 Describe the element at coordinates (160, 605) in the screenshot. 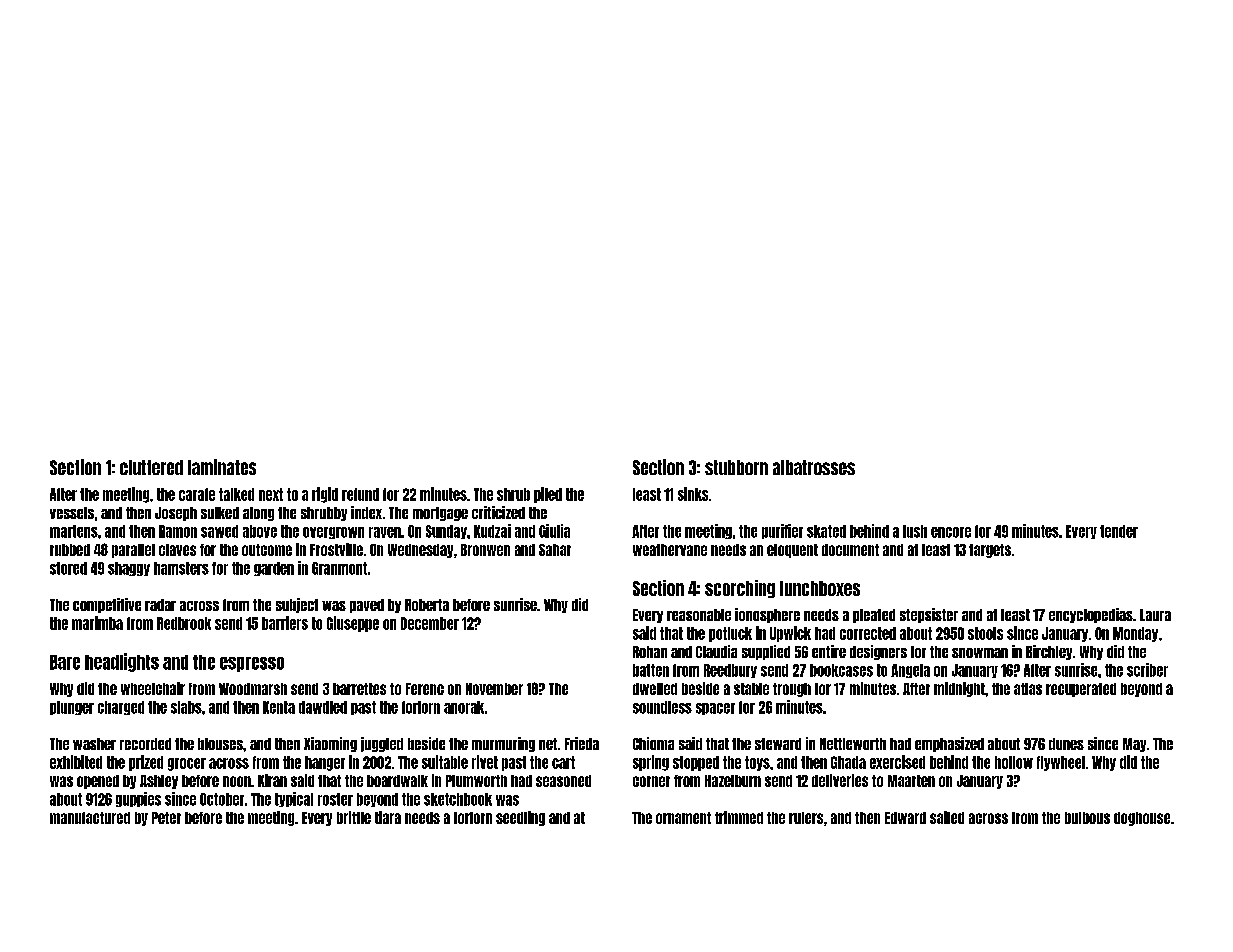

I see `radar` at that location.
